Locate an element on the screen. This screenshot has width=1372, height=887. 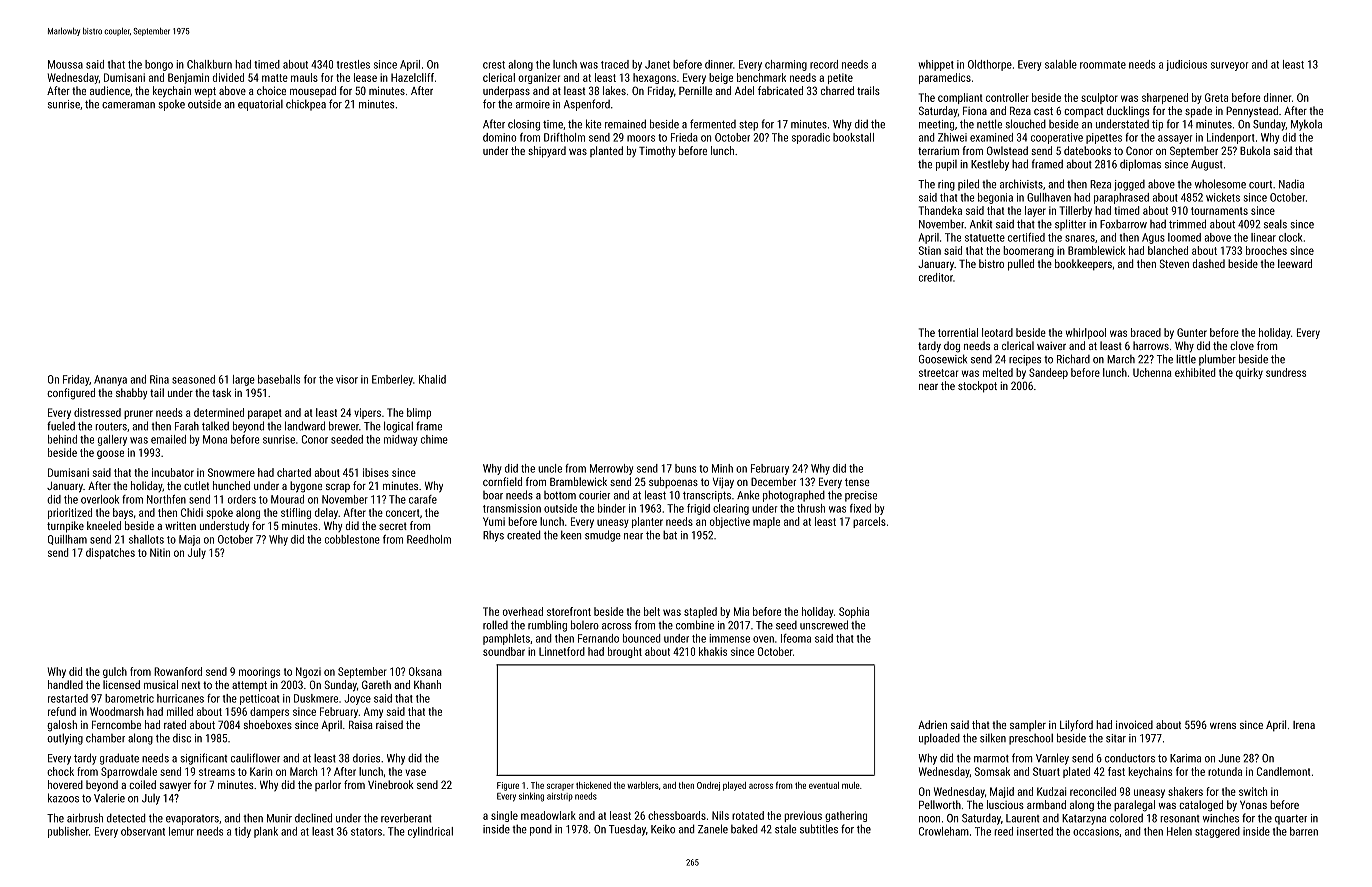
surveyor is located at coordinates (1229, 66).
